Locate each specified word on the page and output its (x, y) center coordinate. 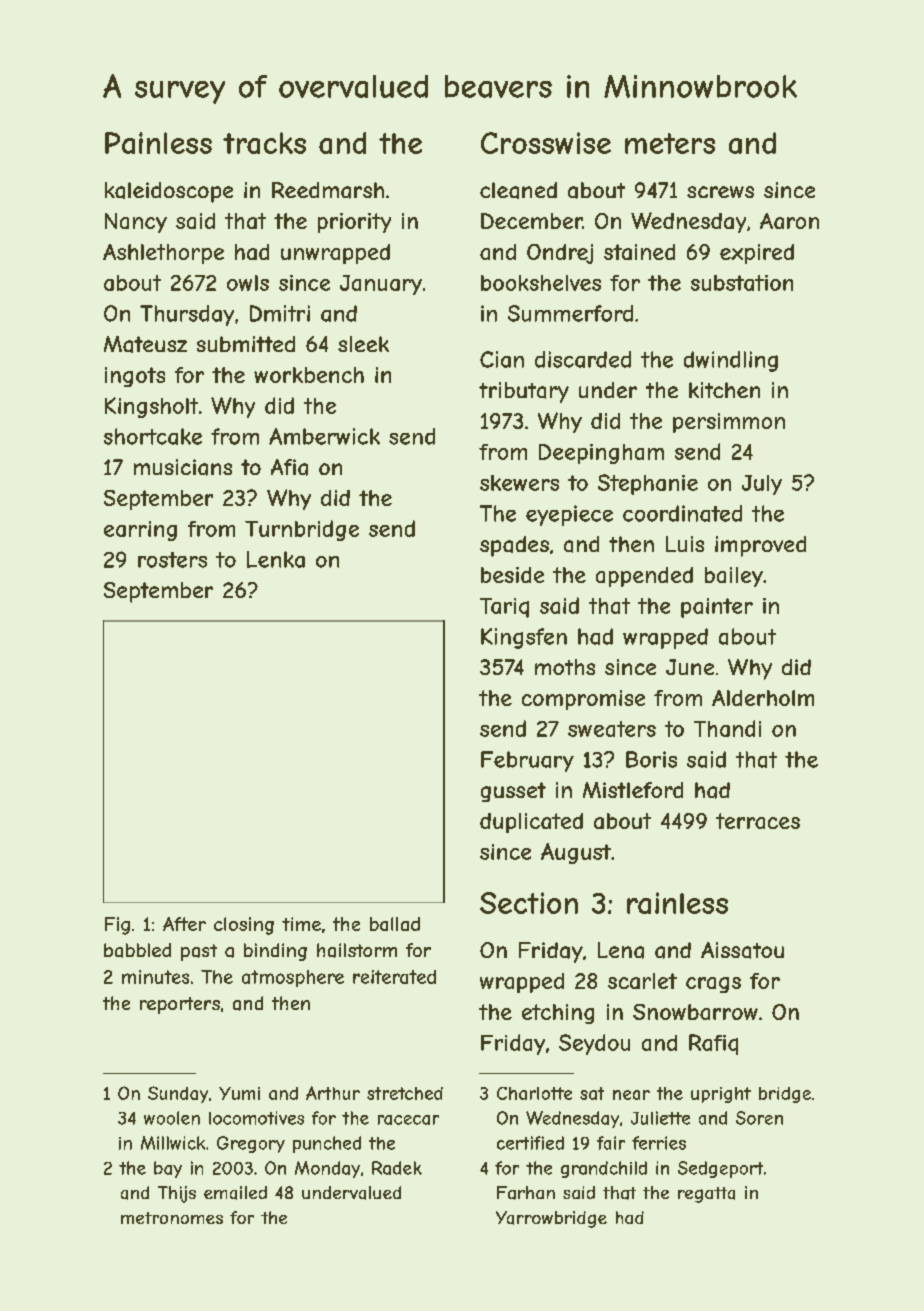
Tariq (504, 608)
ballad (395, 924)
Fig (117, 926)
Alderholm (763, 698)
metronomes (172, 1218)
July (762, 485)
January (381, 285)
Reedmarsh (328, 190)
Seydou (594, 1044)
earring (140, 531)
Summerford (570, 313)
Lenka (276, 559)
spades (514, 546)
